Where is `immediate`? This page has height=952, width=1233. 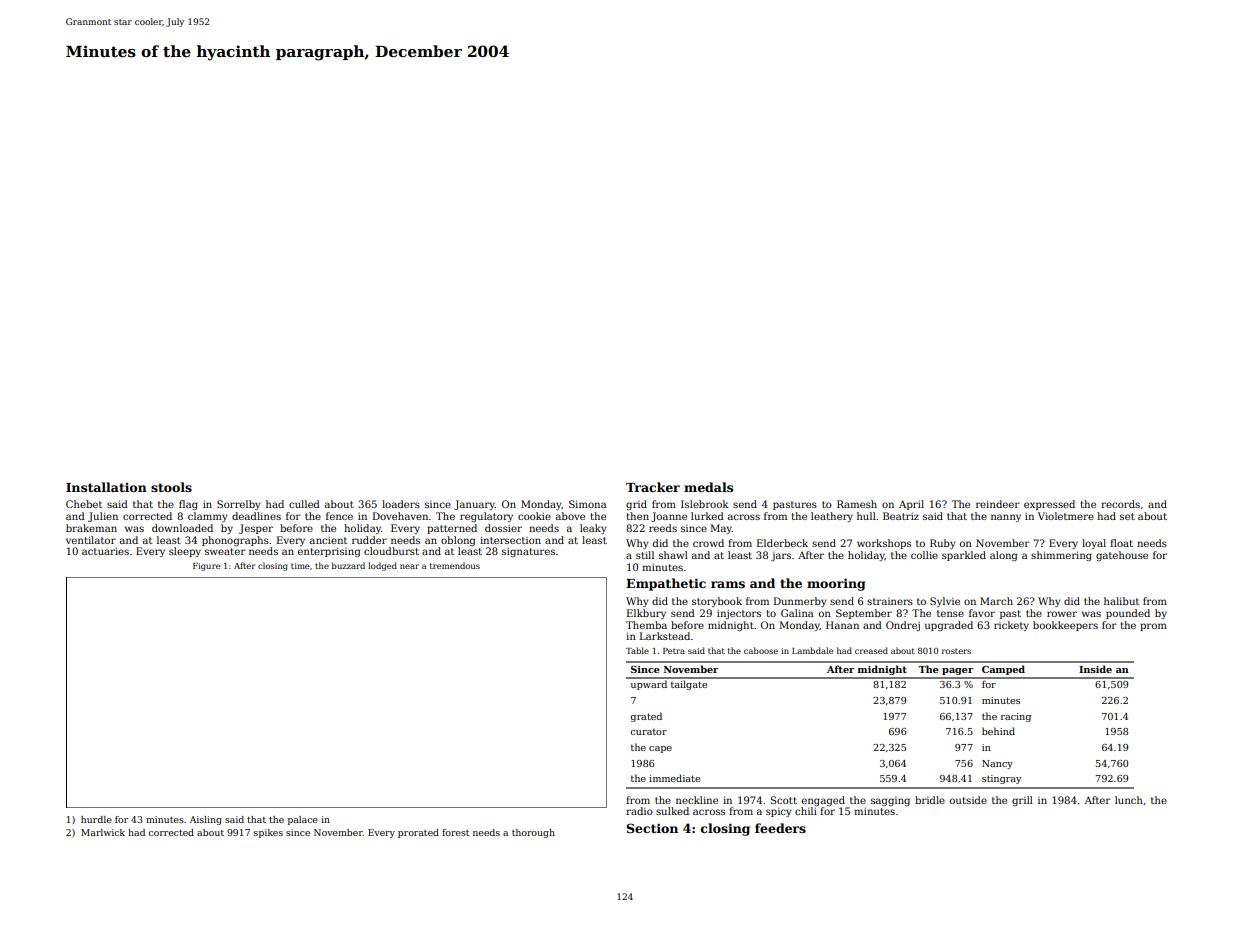
immediate is located at coordinates (674, 778).
